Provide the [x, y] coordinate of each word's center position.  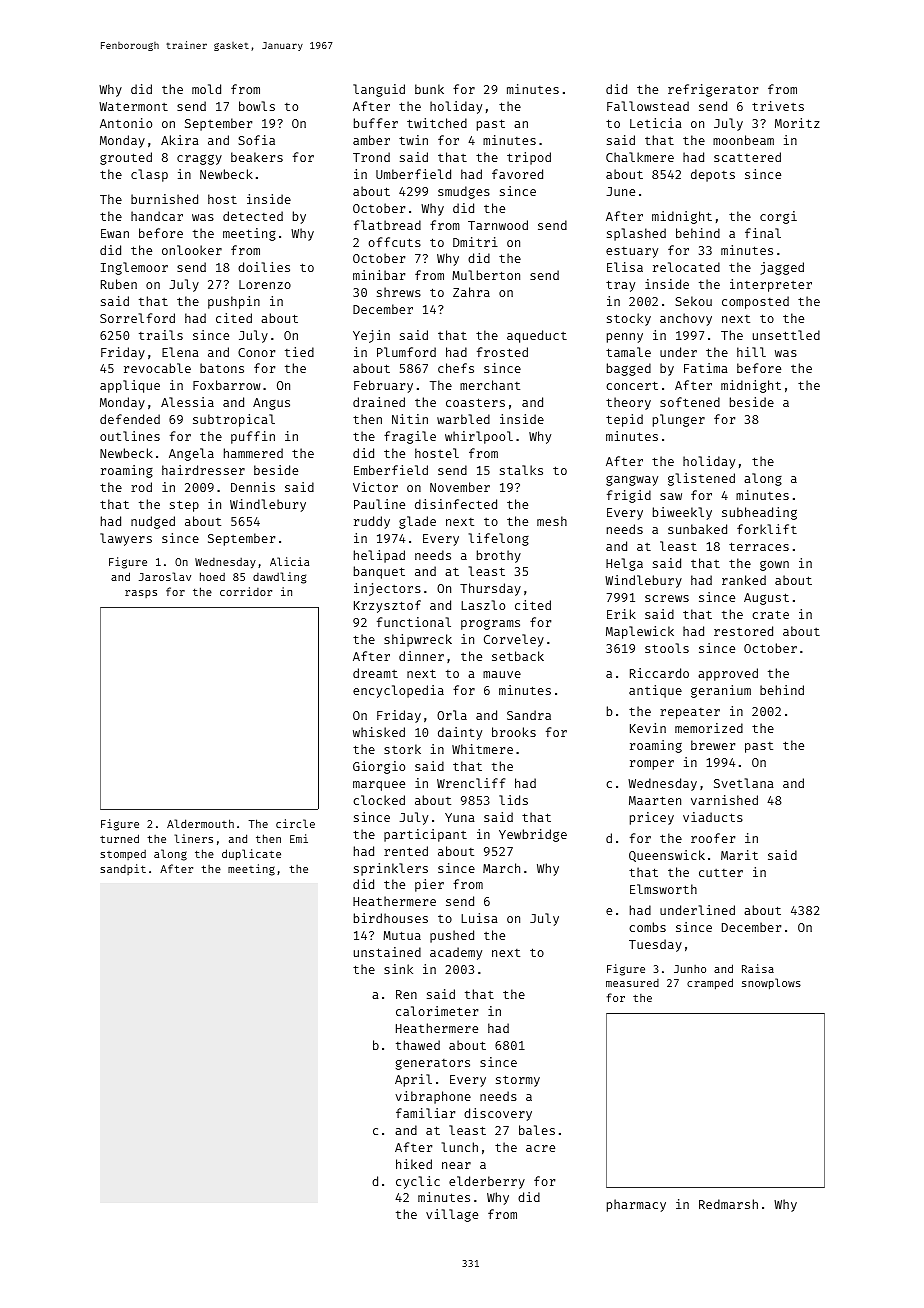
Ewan [115, 233]
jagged [782, 268]
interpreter [771, 285]
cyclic [418, 1182]
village [452, 1215]
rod [141, 487]
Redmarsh [728, 1204]
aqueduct [537, 336]
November [460, 487]
